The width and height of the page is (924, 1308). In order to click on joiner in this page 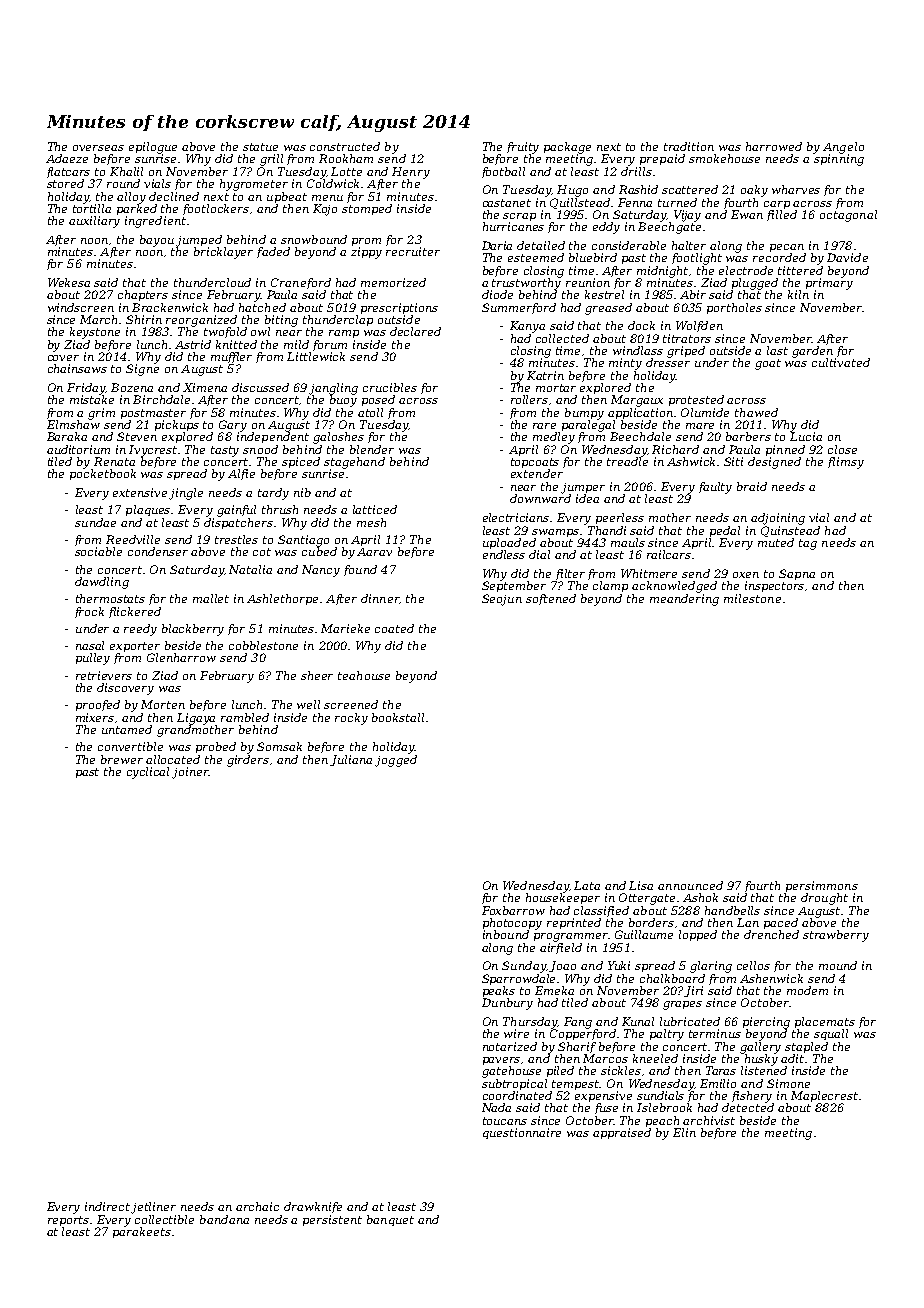, I will do `click(190, 773)`.
